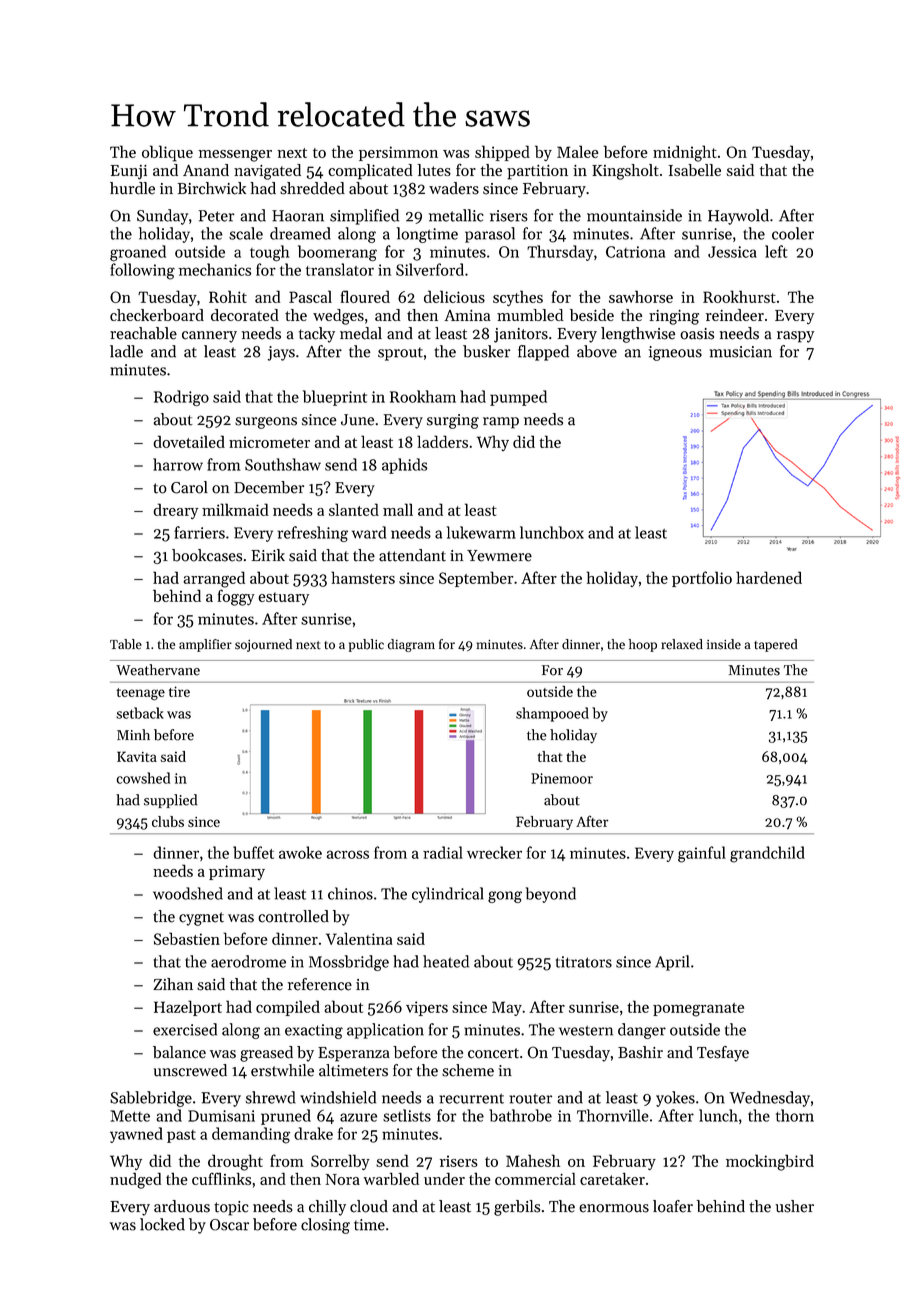 The width and height of the screenshot is (924, 1314). What do you see at coordinates (286, 1117) in the screenshot?
I see `pruned` at bounding box center [286, 1117].
